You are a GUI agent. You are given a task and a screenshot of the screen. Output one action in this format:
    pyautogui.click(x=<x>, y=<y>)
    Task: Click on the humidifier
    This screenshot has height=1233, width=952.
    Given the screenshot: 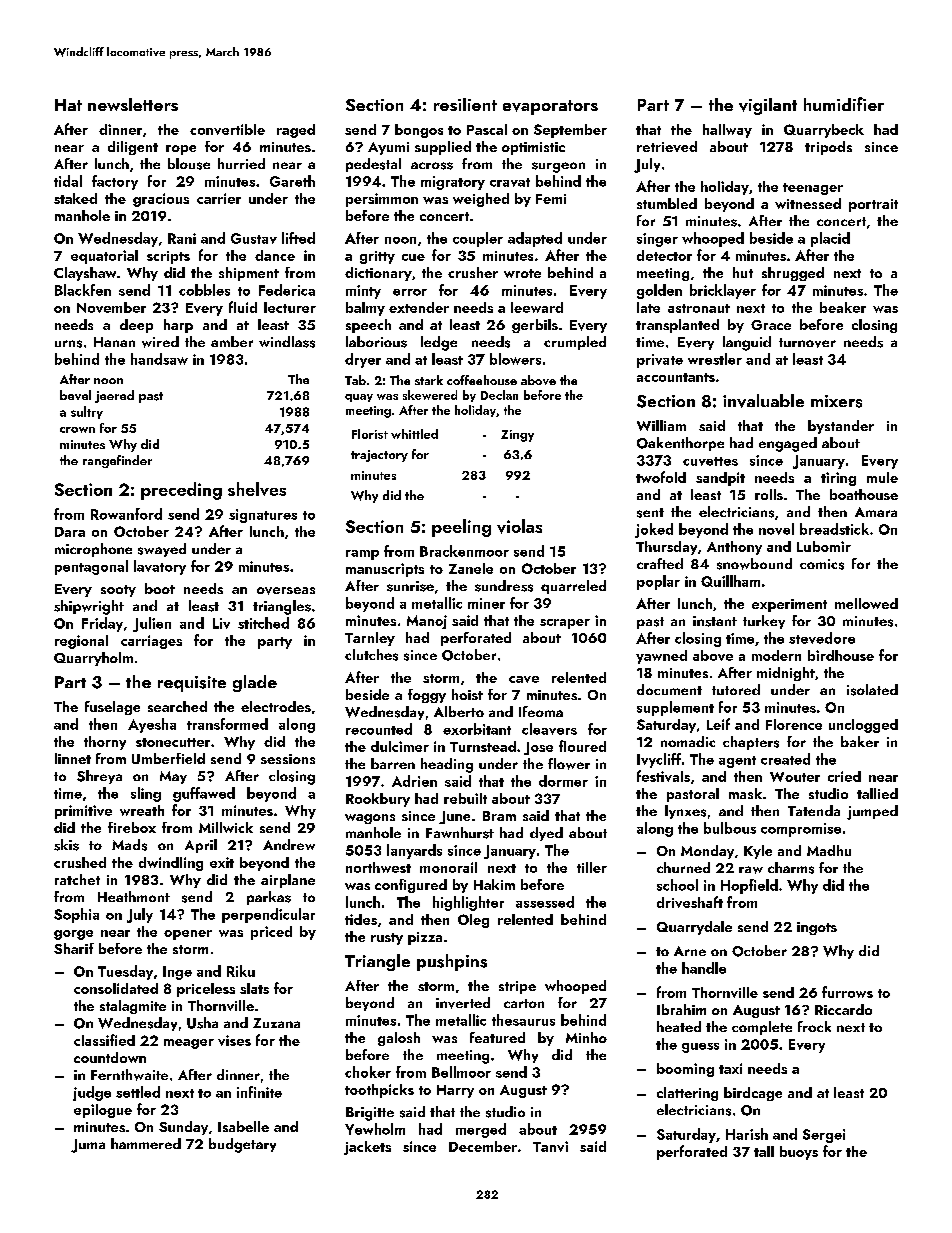 What is the action you would take?
    pyautogui.click(x=844, y=104)
